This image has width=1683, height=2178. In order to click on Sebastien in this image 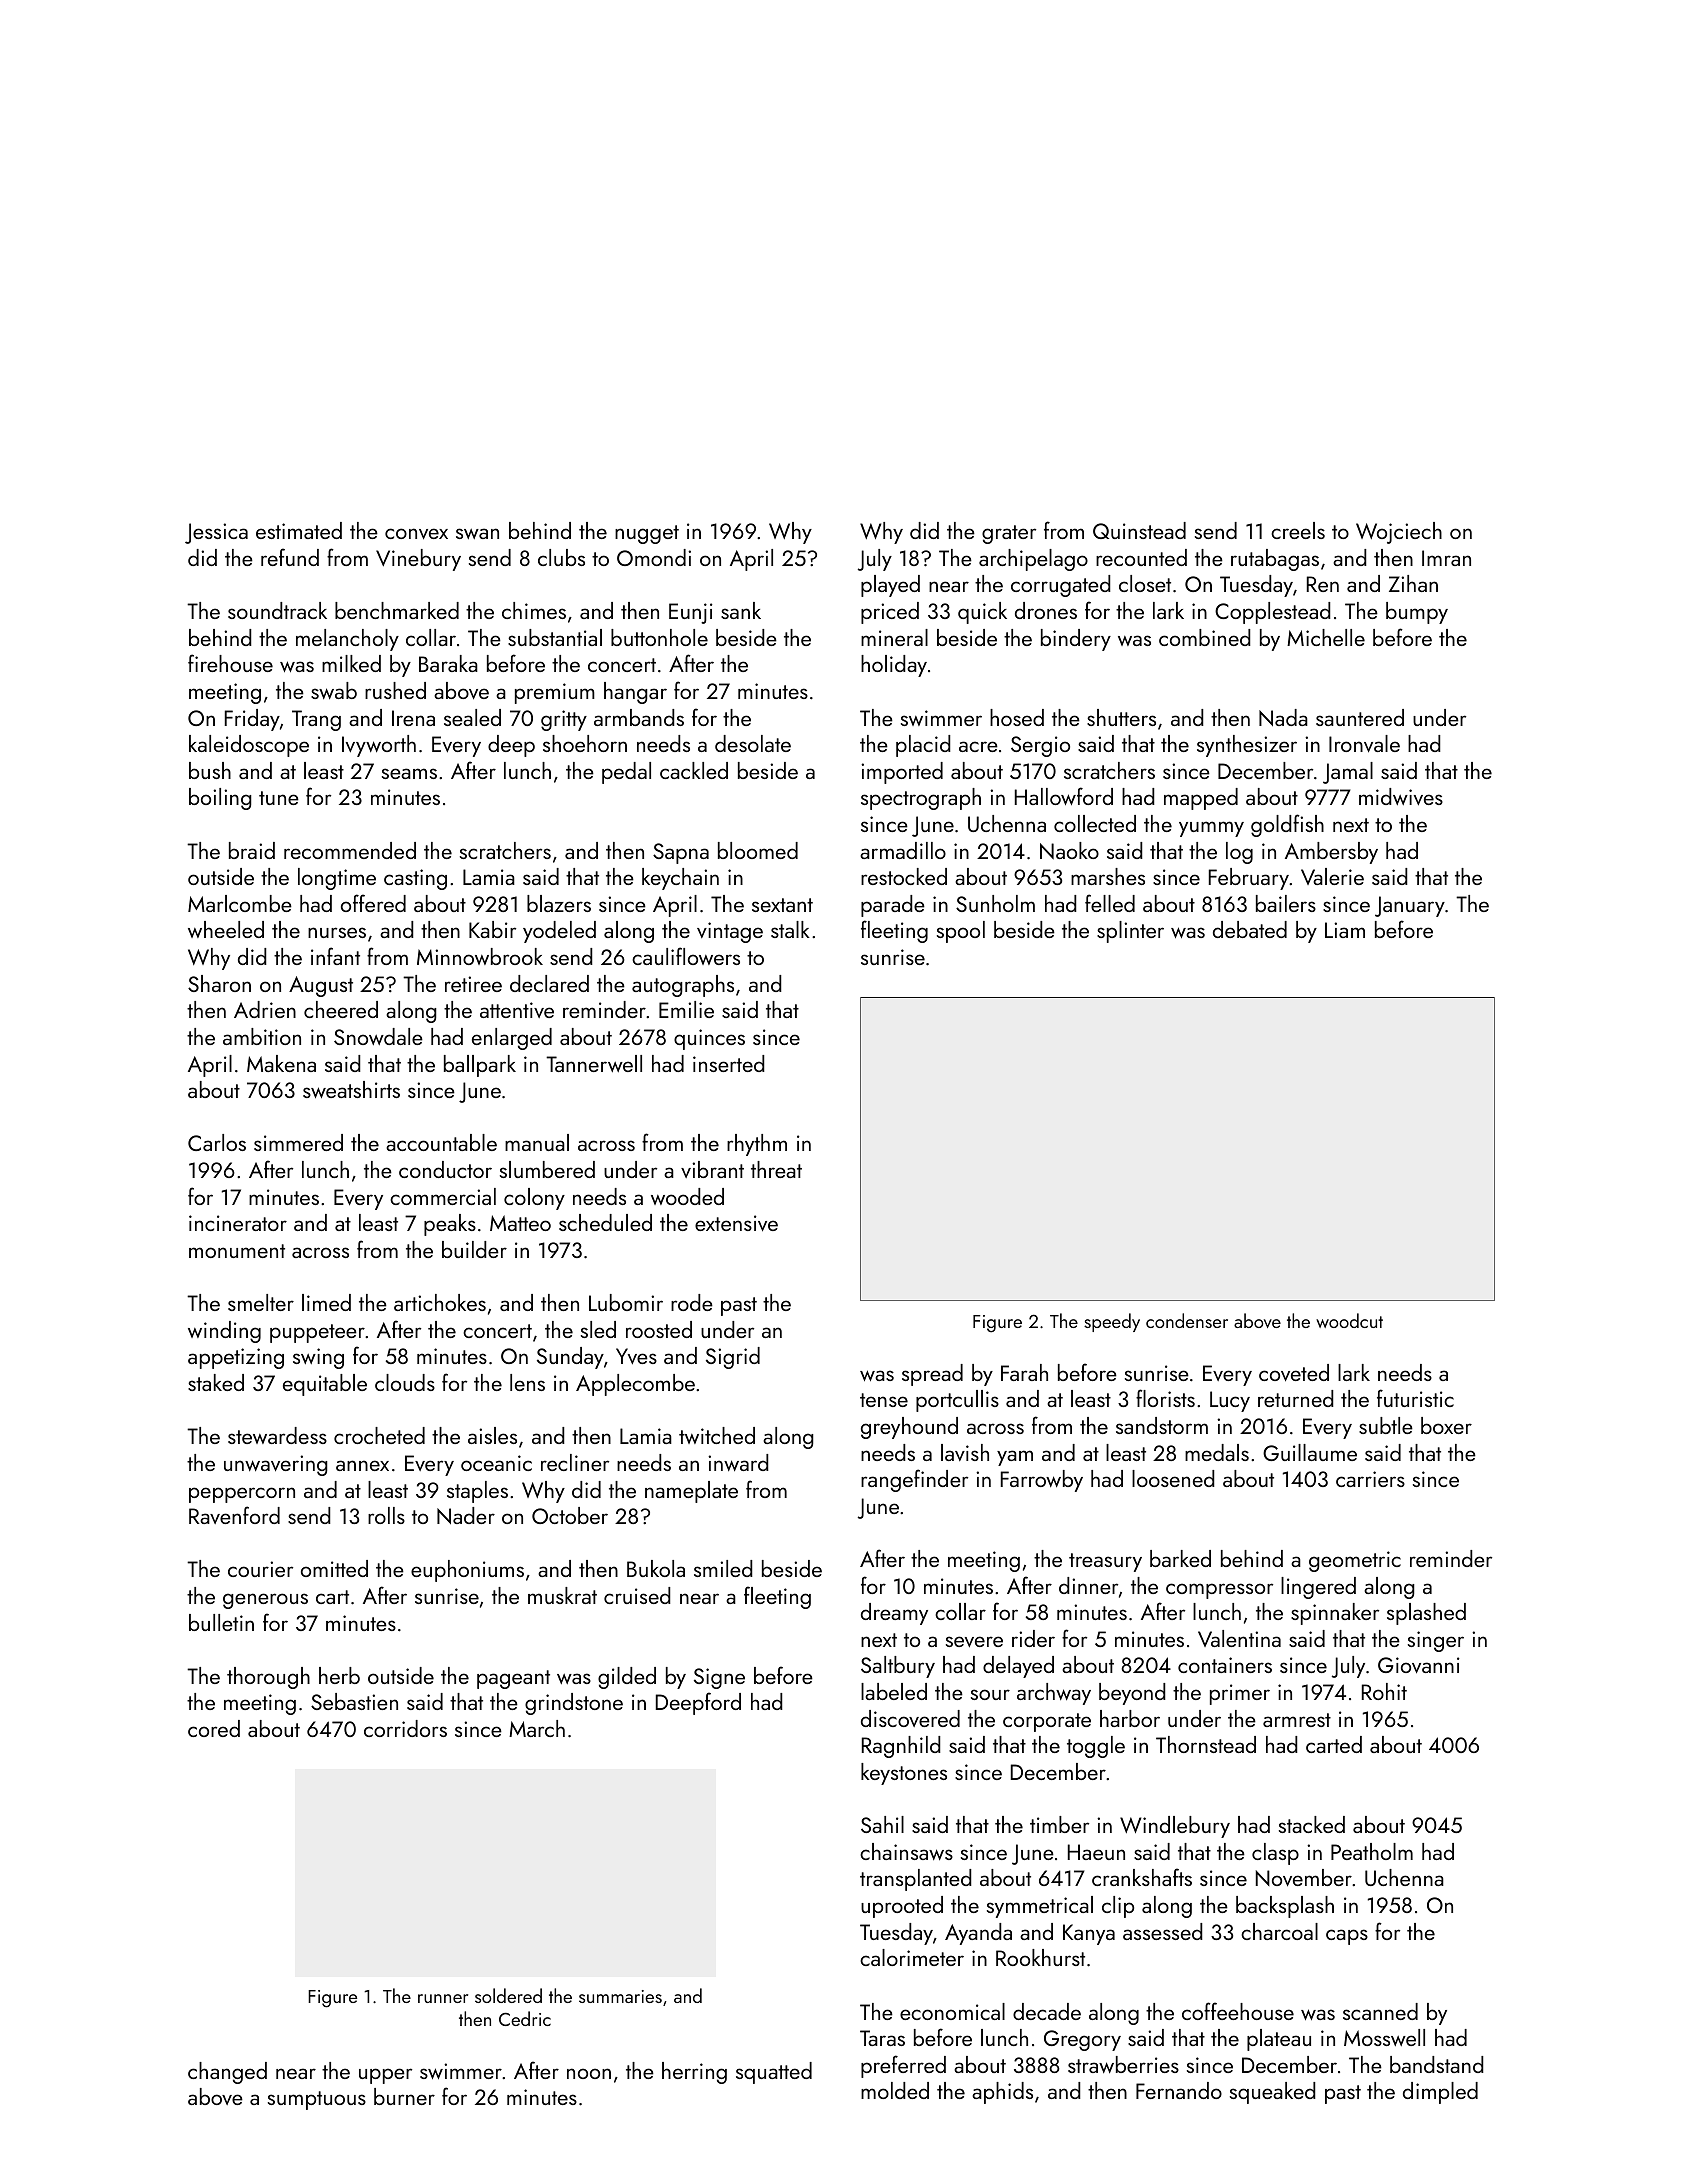, I will do `click(354, 1701)`.
